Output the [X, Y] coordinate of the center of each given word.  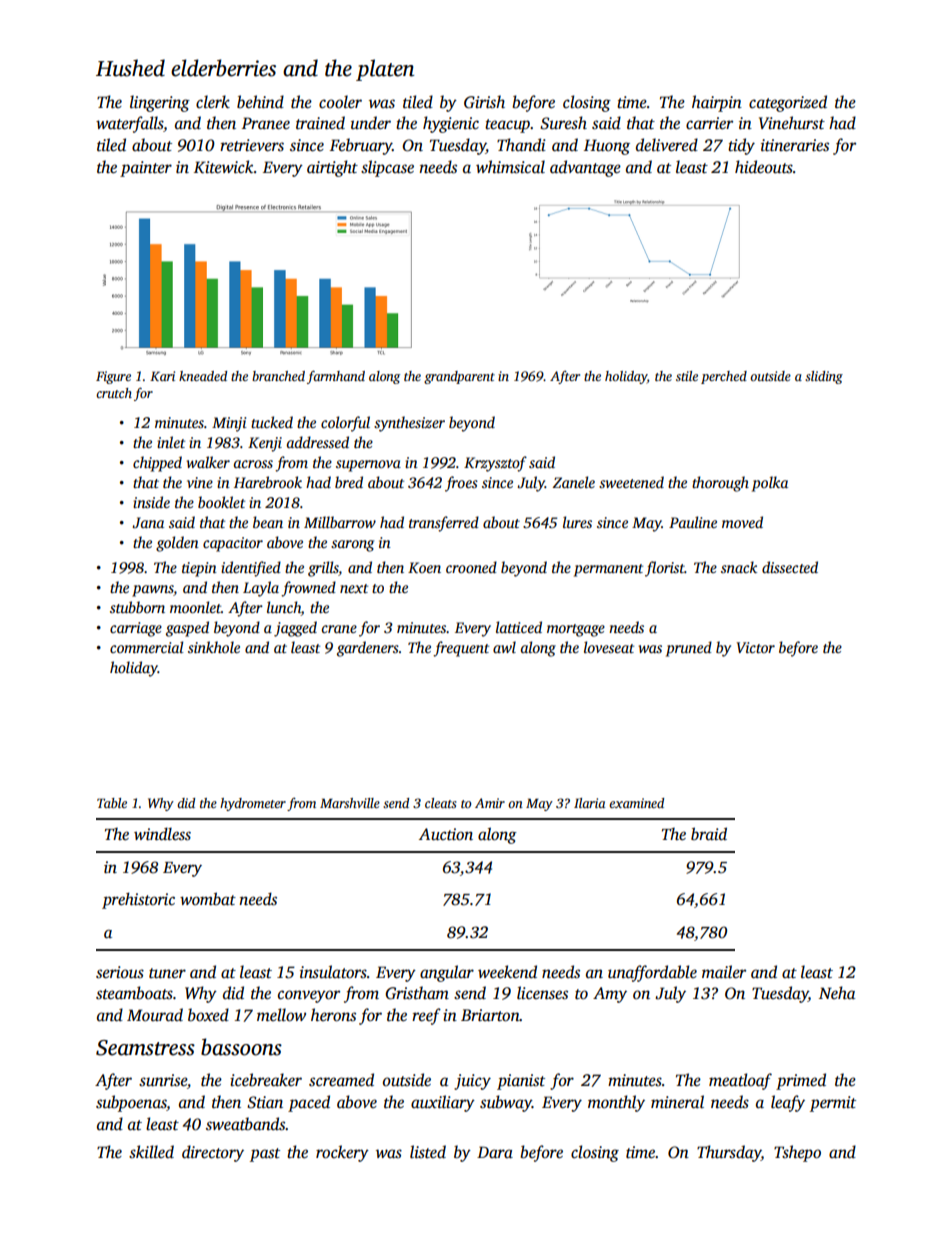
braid [709, 833]
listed [428, 1152]
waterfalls [130, 124]
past [265, 1155]
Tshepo [797, 1153]
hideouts [764, 167]
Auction [446, 834]
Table [112, 803]
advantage [585, 168]
